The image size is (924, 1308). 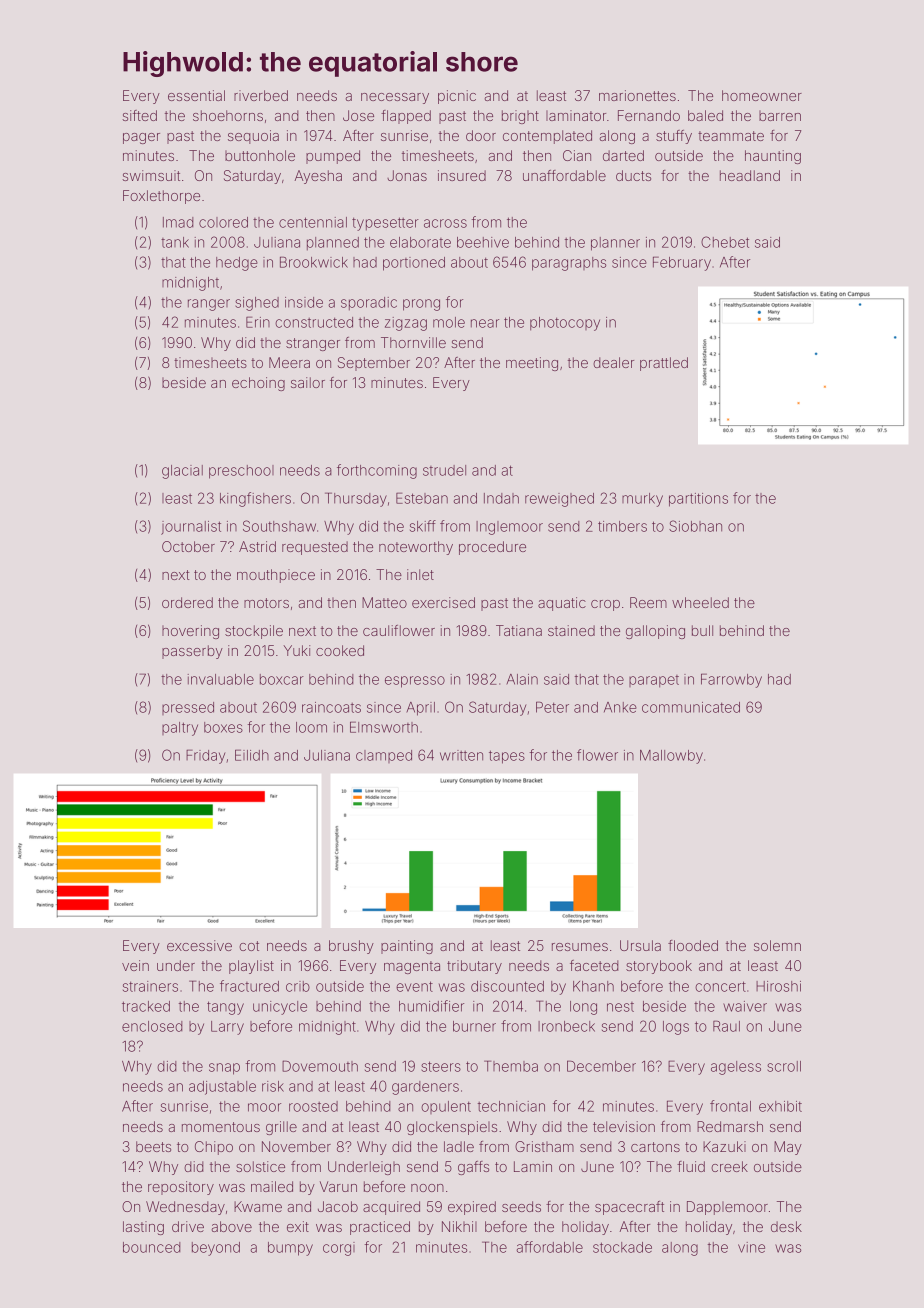 I want to click on passerby, so click(x=192, y=652).
